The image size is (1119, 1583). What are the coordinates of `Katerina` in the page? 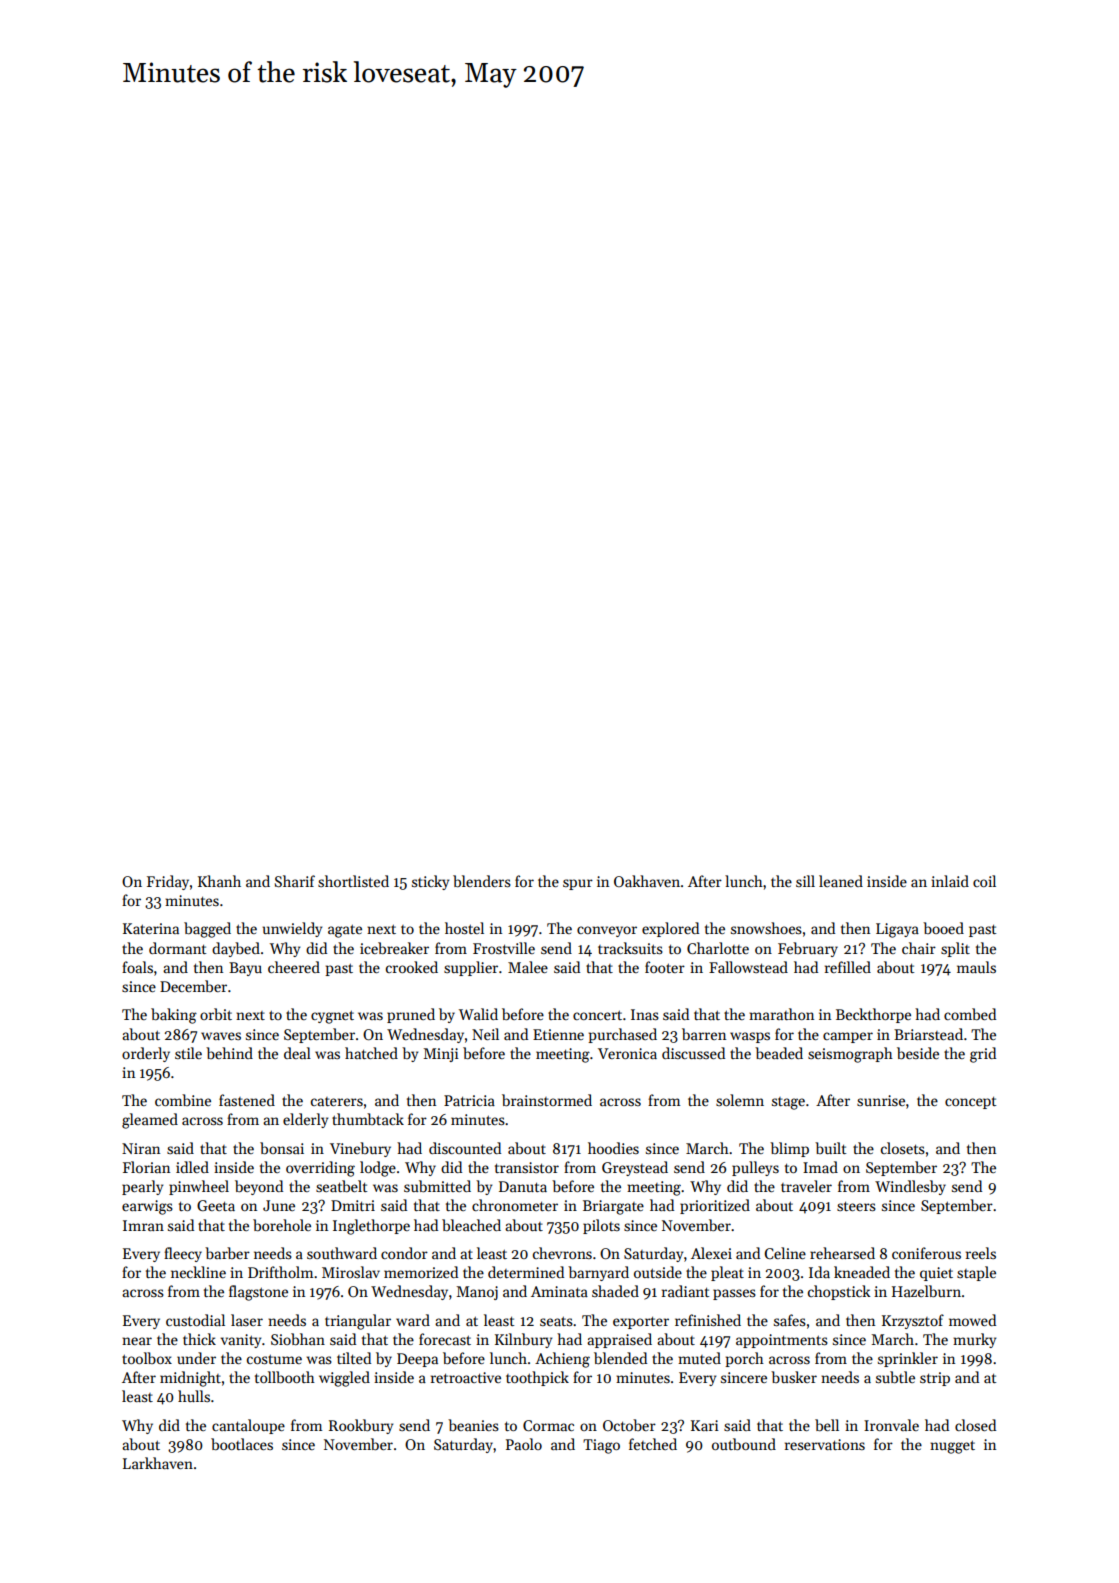 It's located at (151, 928).
